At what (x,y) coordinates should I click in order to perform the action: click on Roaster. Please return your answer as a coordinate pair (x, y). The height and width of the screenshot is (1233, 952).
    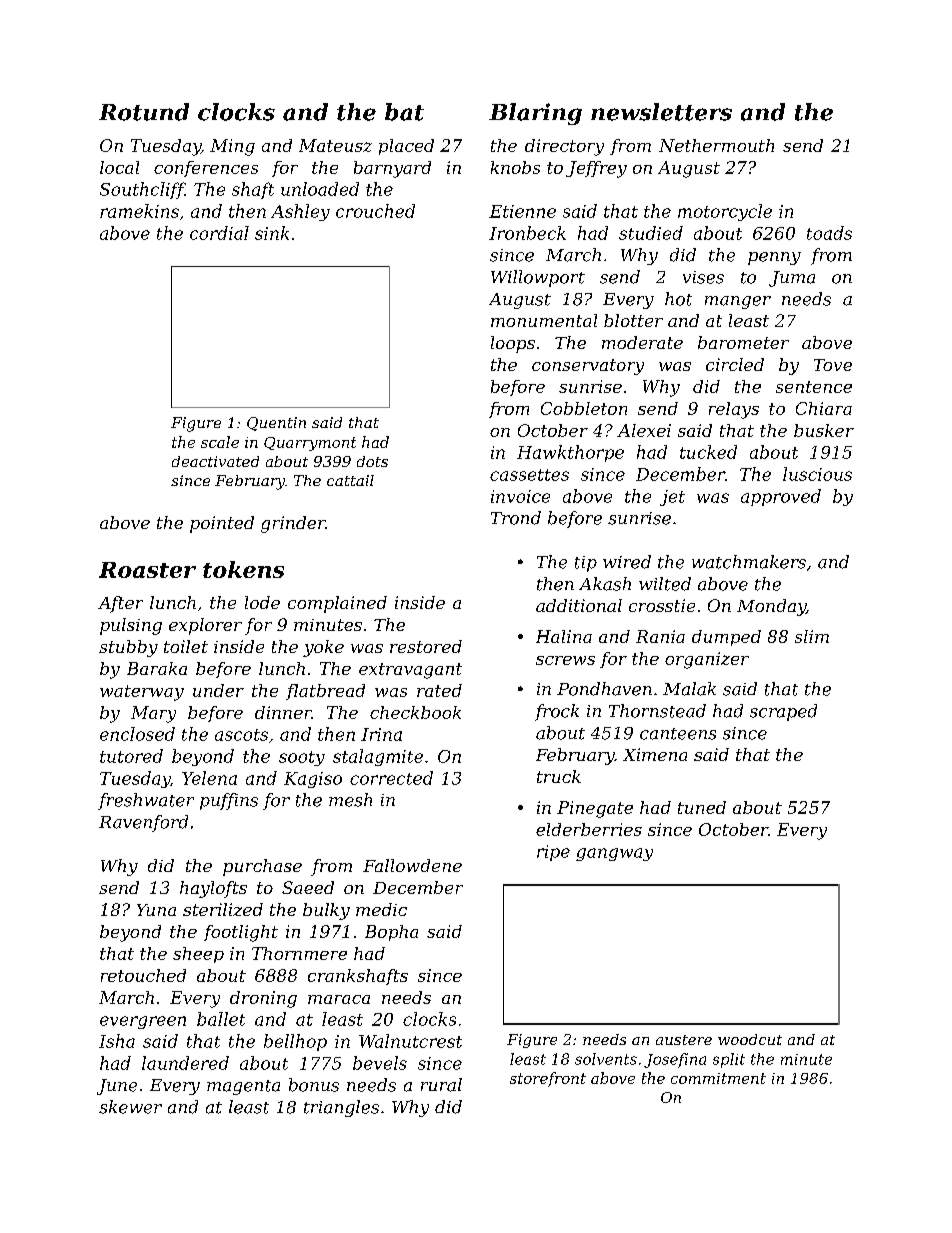
    Looking at the image, I should click on (147, 570).
